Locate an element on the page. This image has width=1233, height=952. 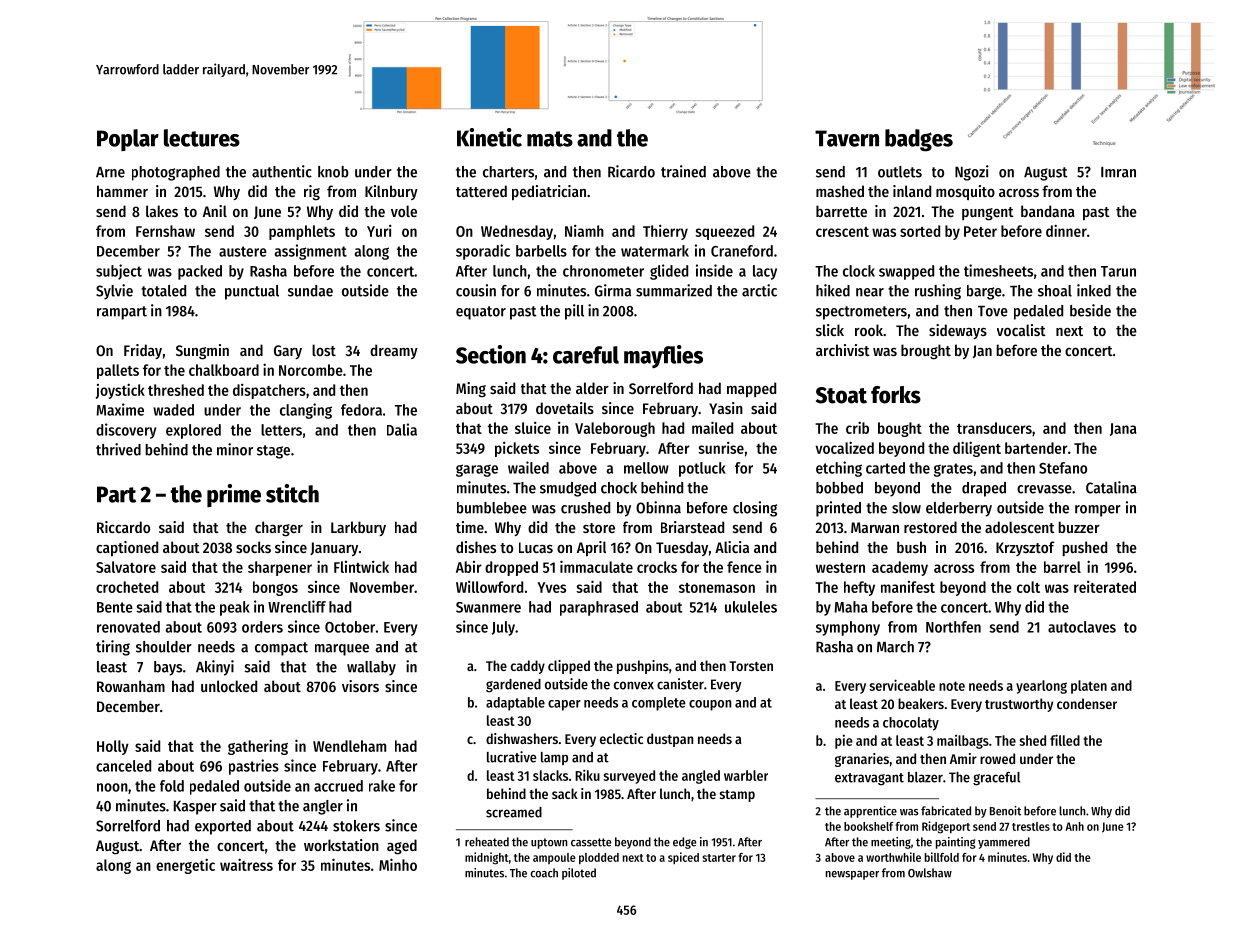
coach is located at coordinates (544, 873).
